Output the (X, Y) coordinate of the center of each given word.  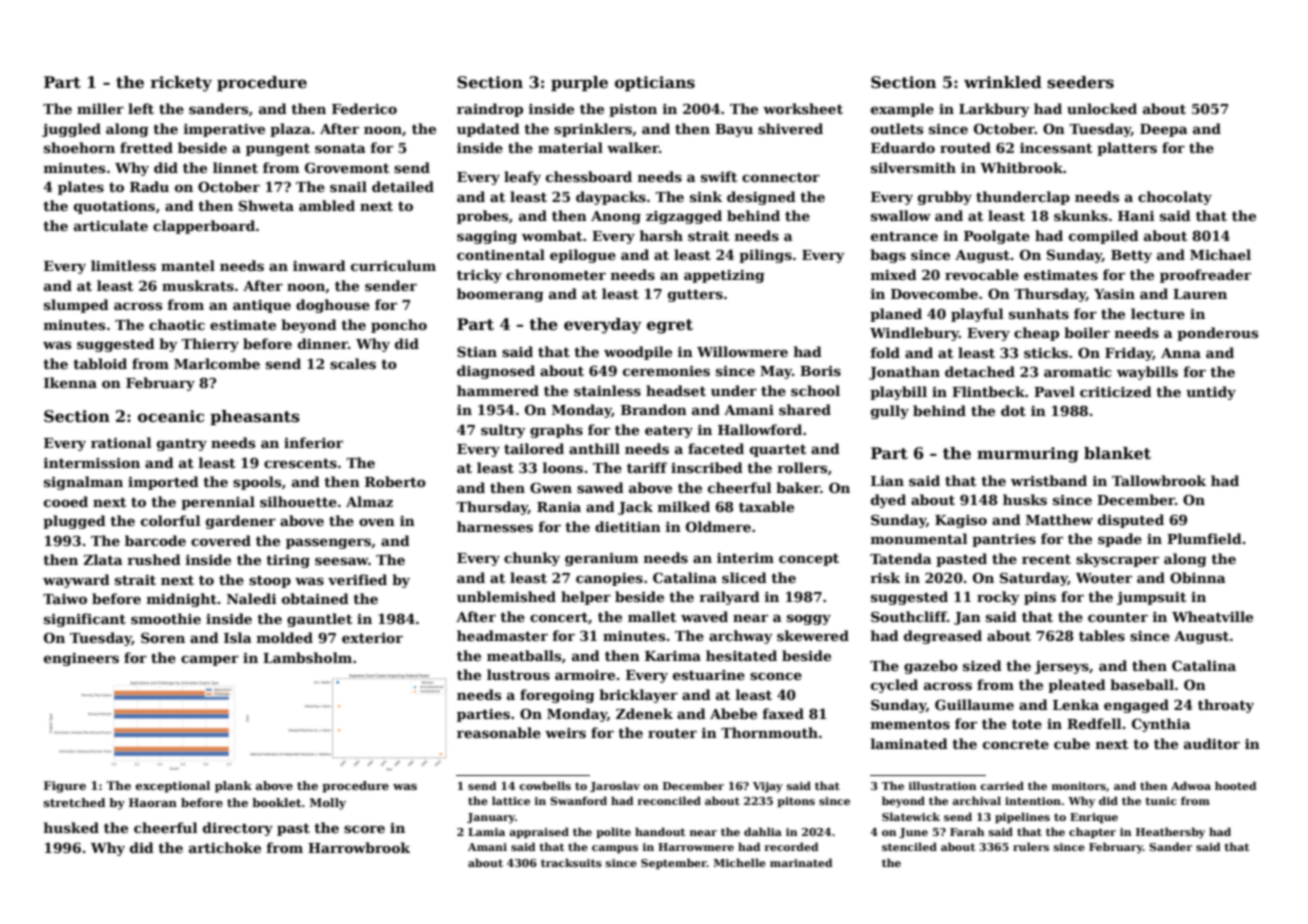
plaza (290, 130)
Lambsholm (307, 657)
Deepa (1164, 130)
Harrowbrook (359, 847)
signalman (83, 483)
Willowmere (742, 351)
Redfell (1094, 723)
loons (563, 467)
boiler (1087, 332)
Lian (887, 481)
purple (579, 83)
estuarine (709, 675)
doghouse (333, 306)
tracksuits (571, 862)
